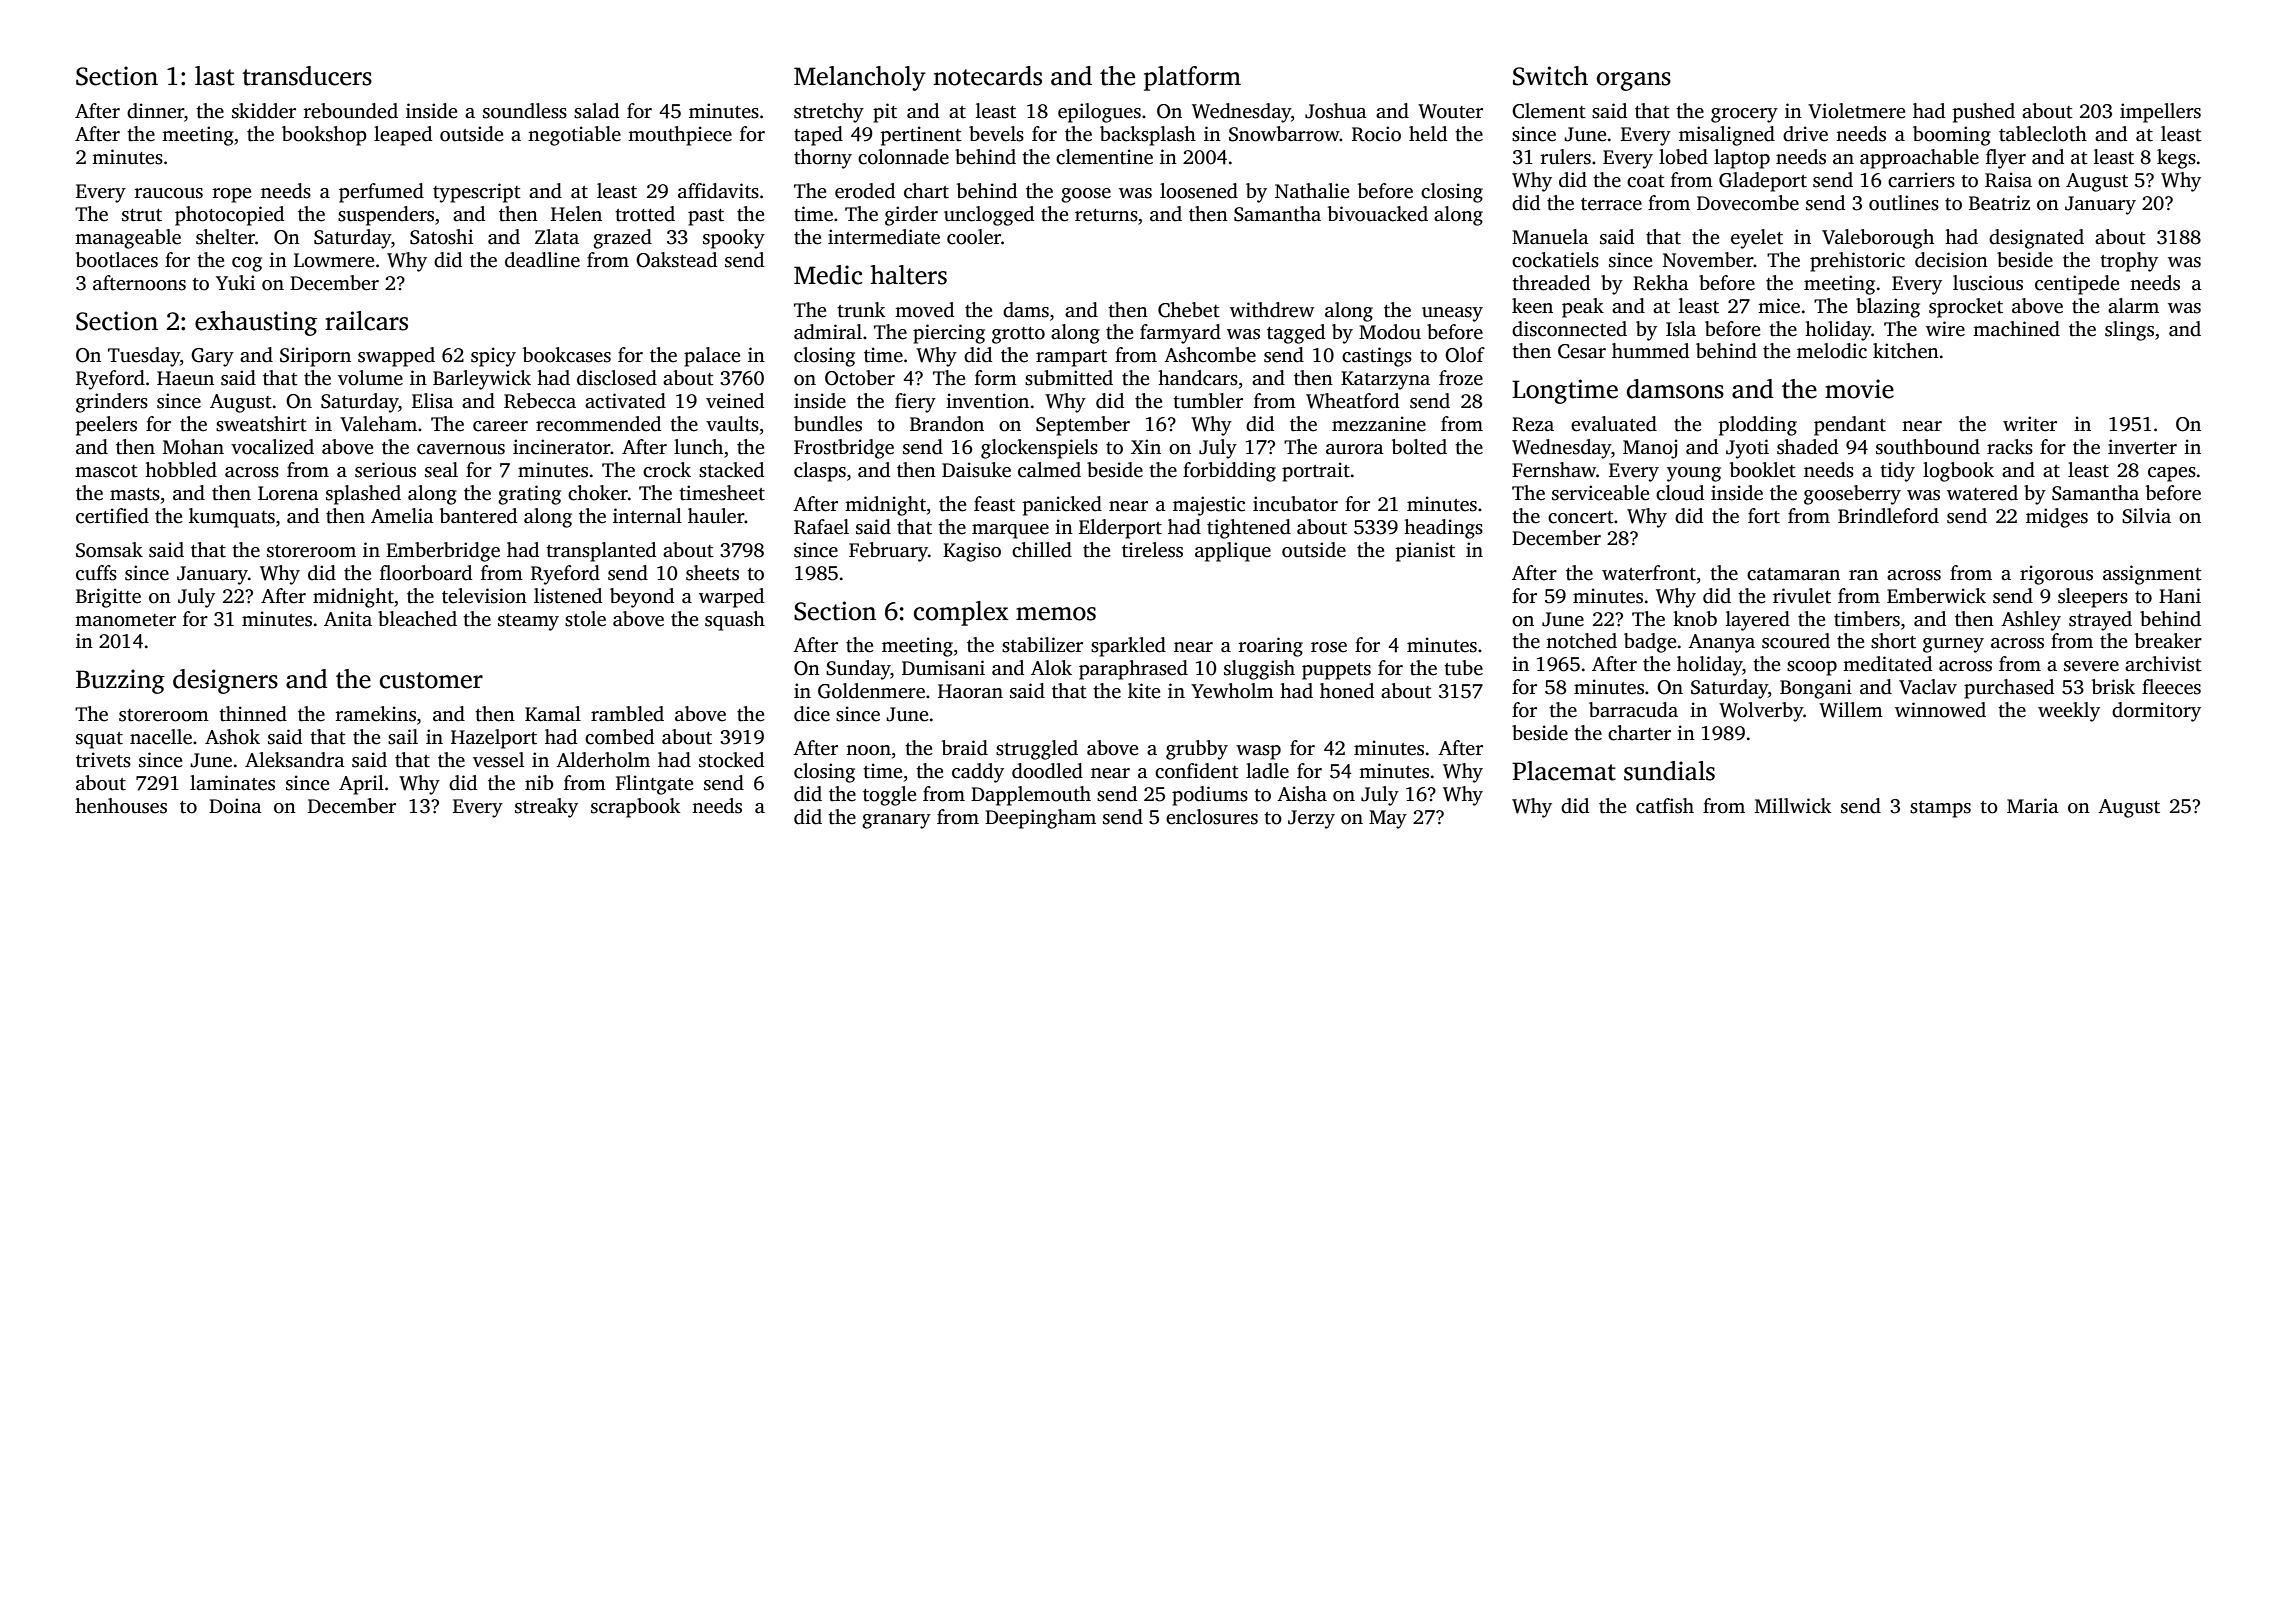  I want to click on halters, so click(908, 275).
